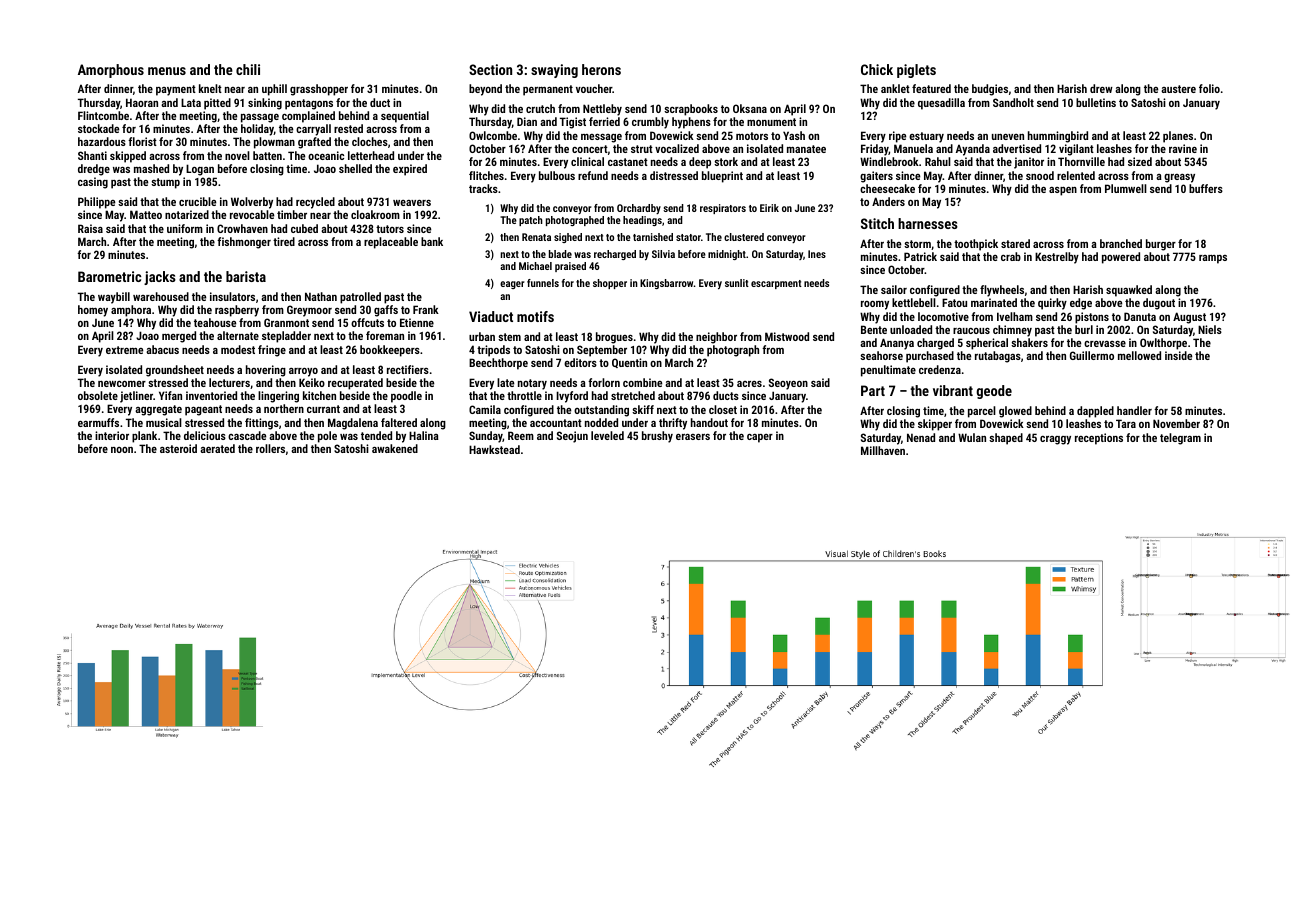 Image resolution: width=1308 pixels, height=924 pixels. I want to click on monument, so click(771, 122).
